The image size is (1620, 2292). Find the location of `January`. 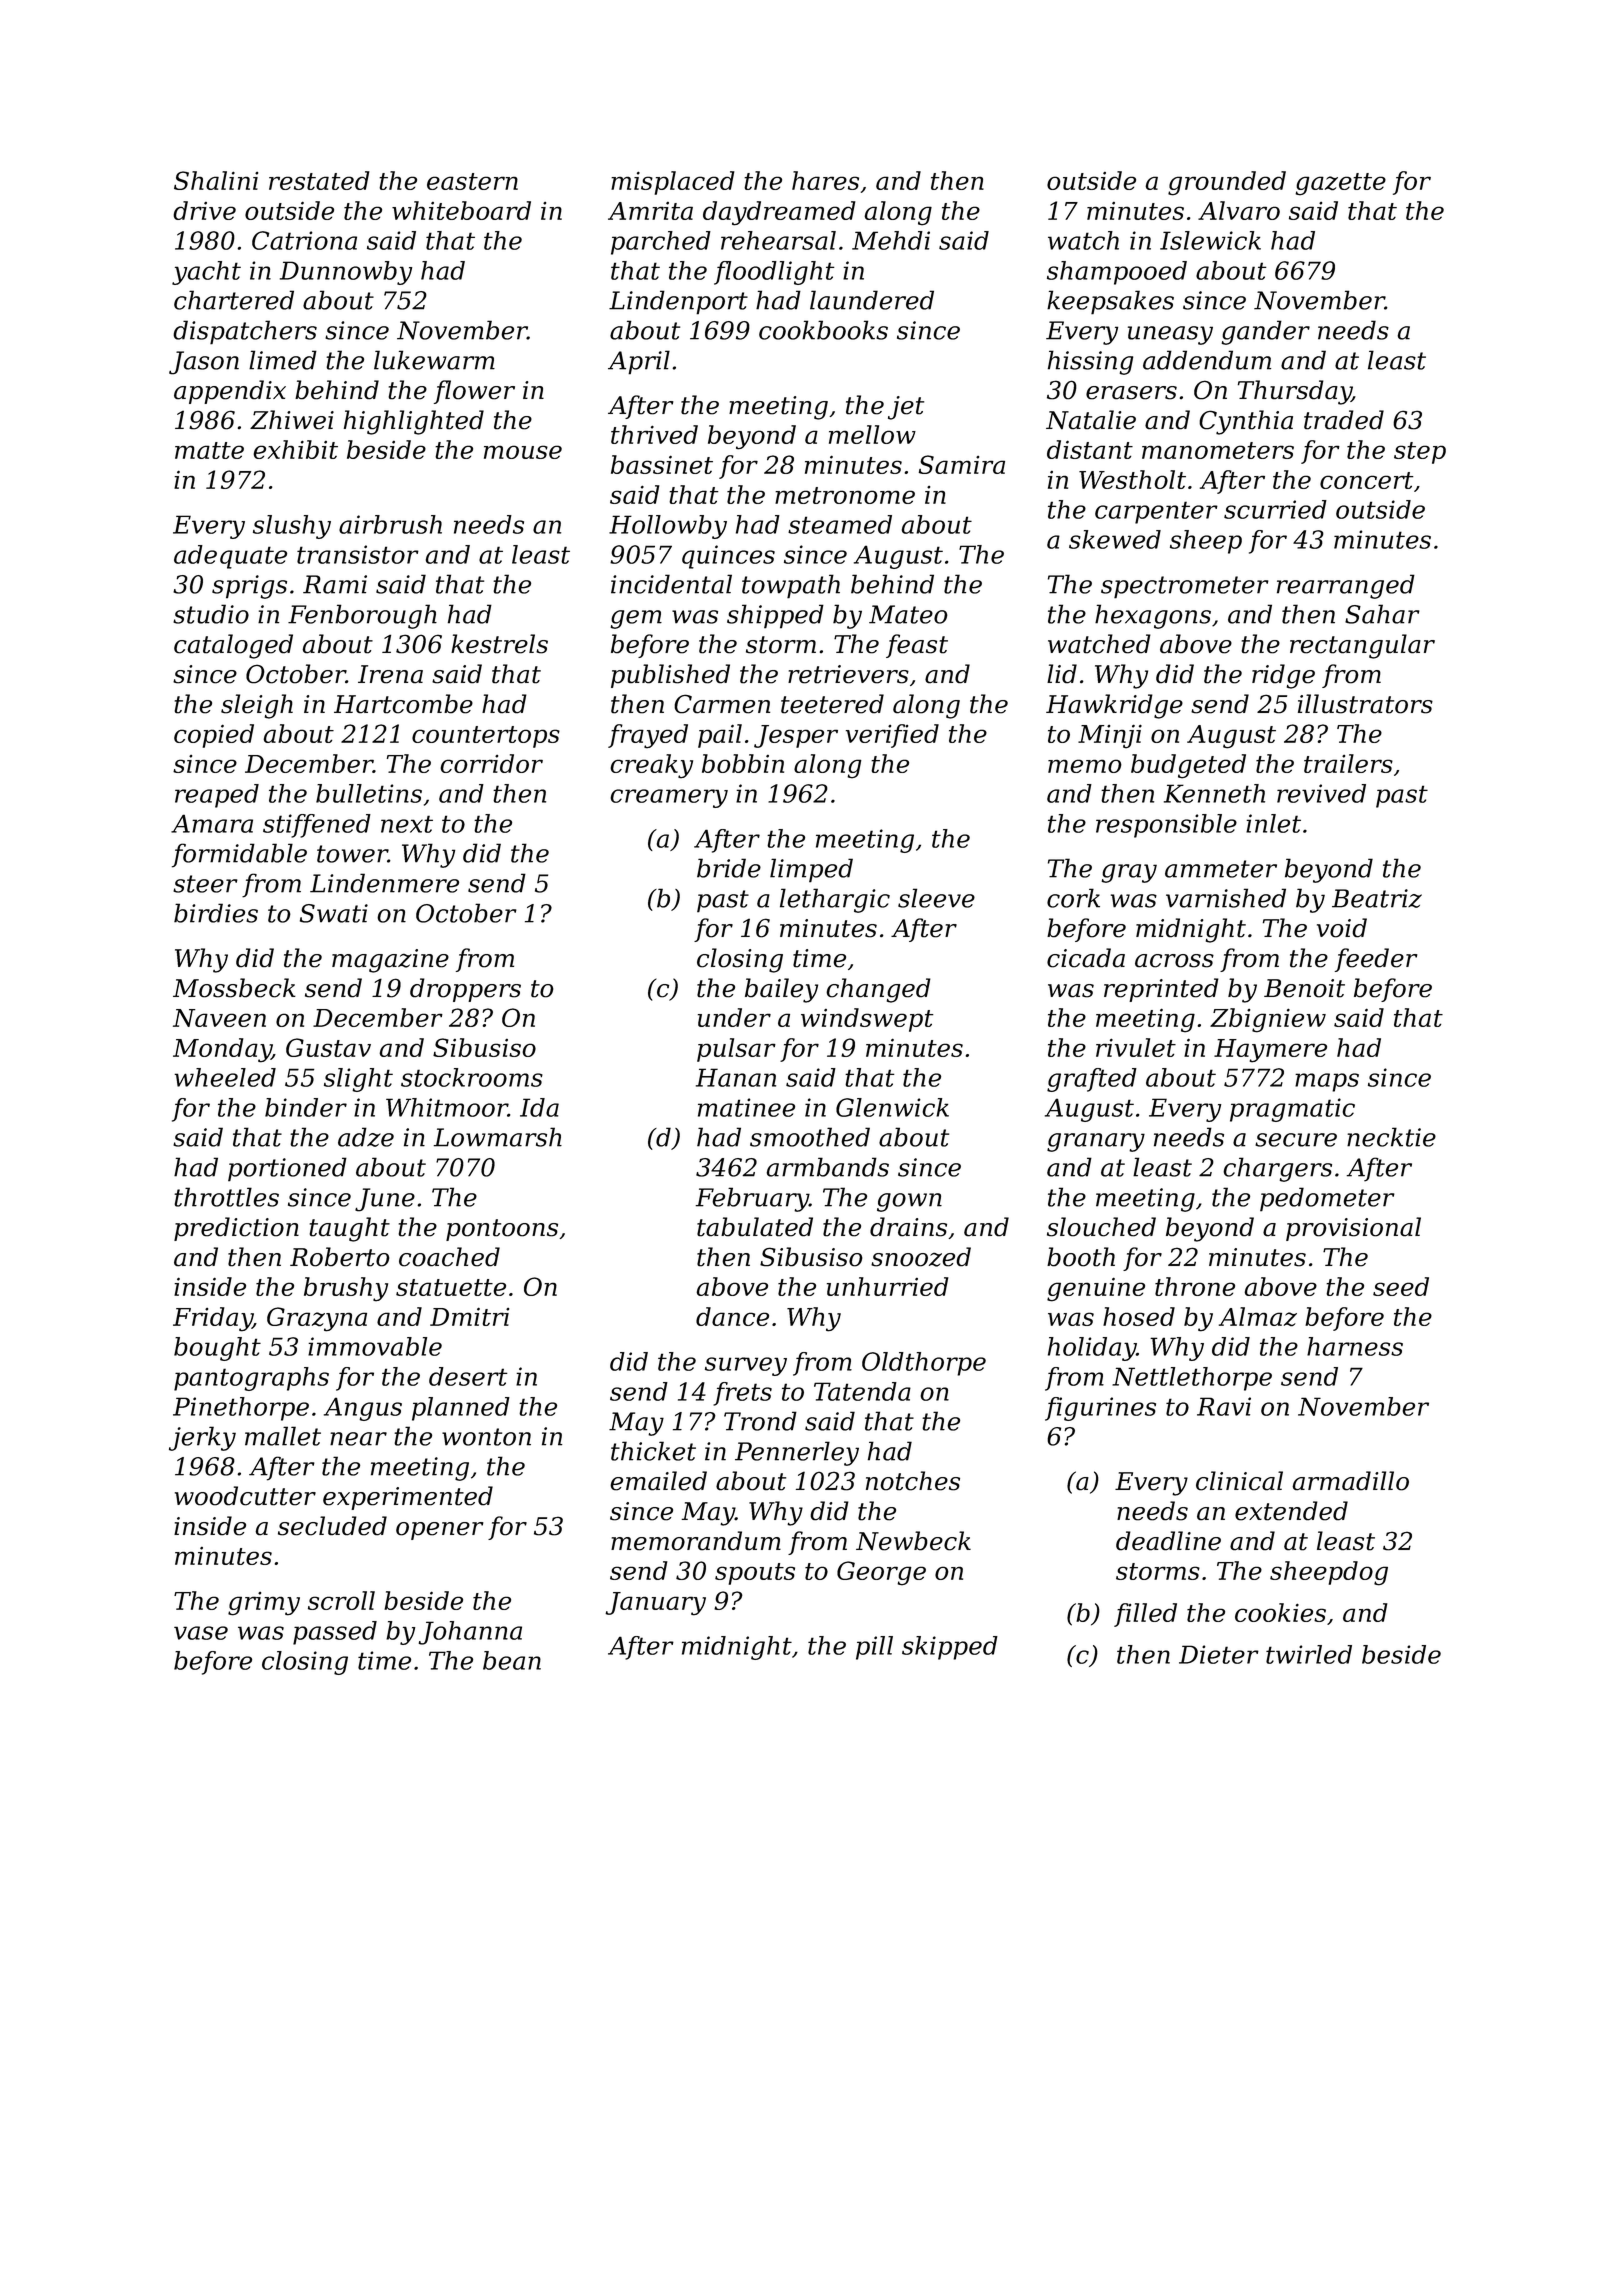

January is located at coordinates (655, 1604).
